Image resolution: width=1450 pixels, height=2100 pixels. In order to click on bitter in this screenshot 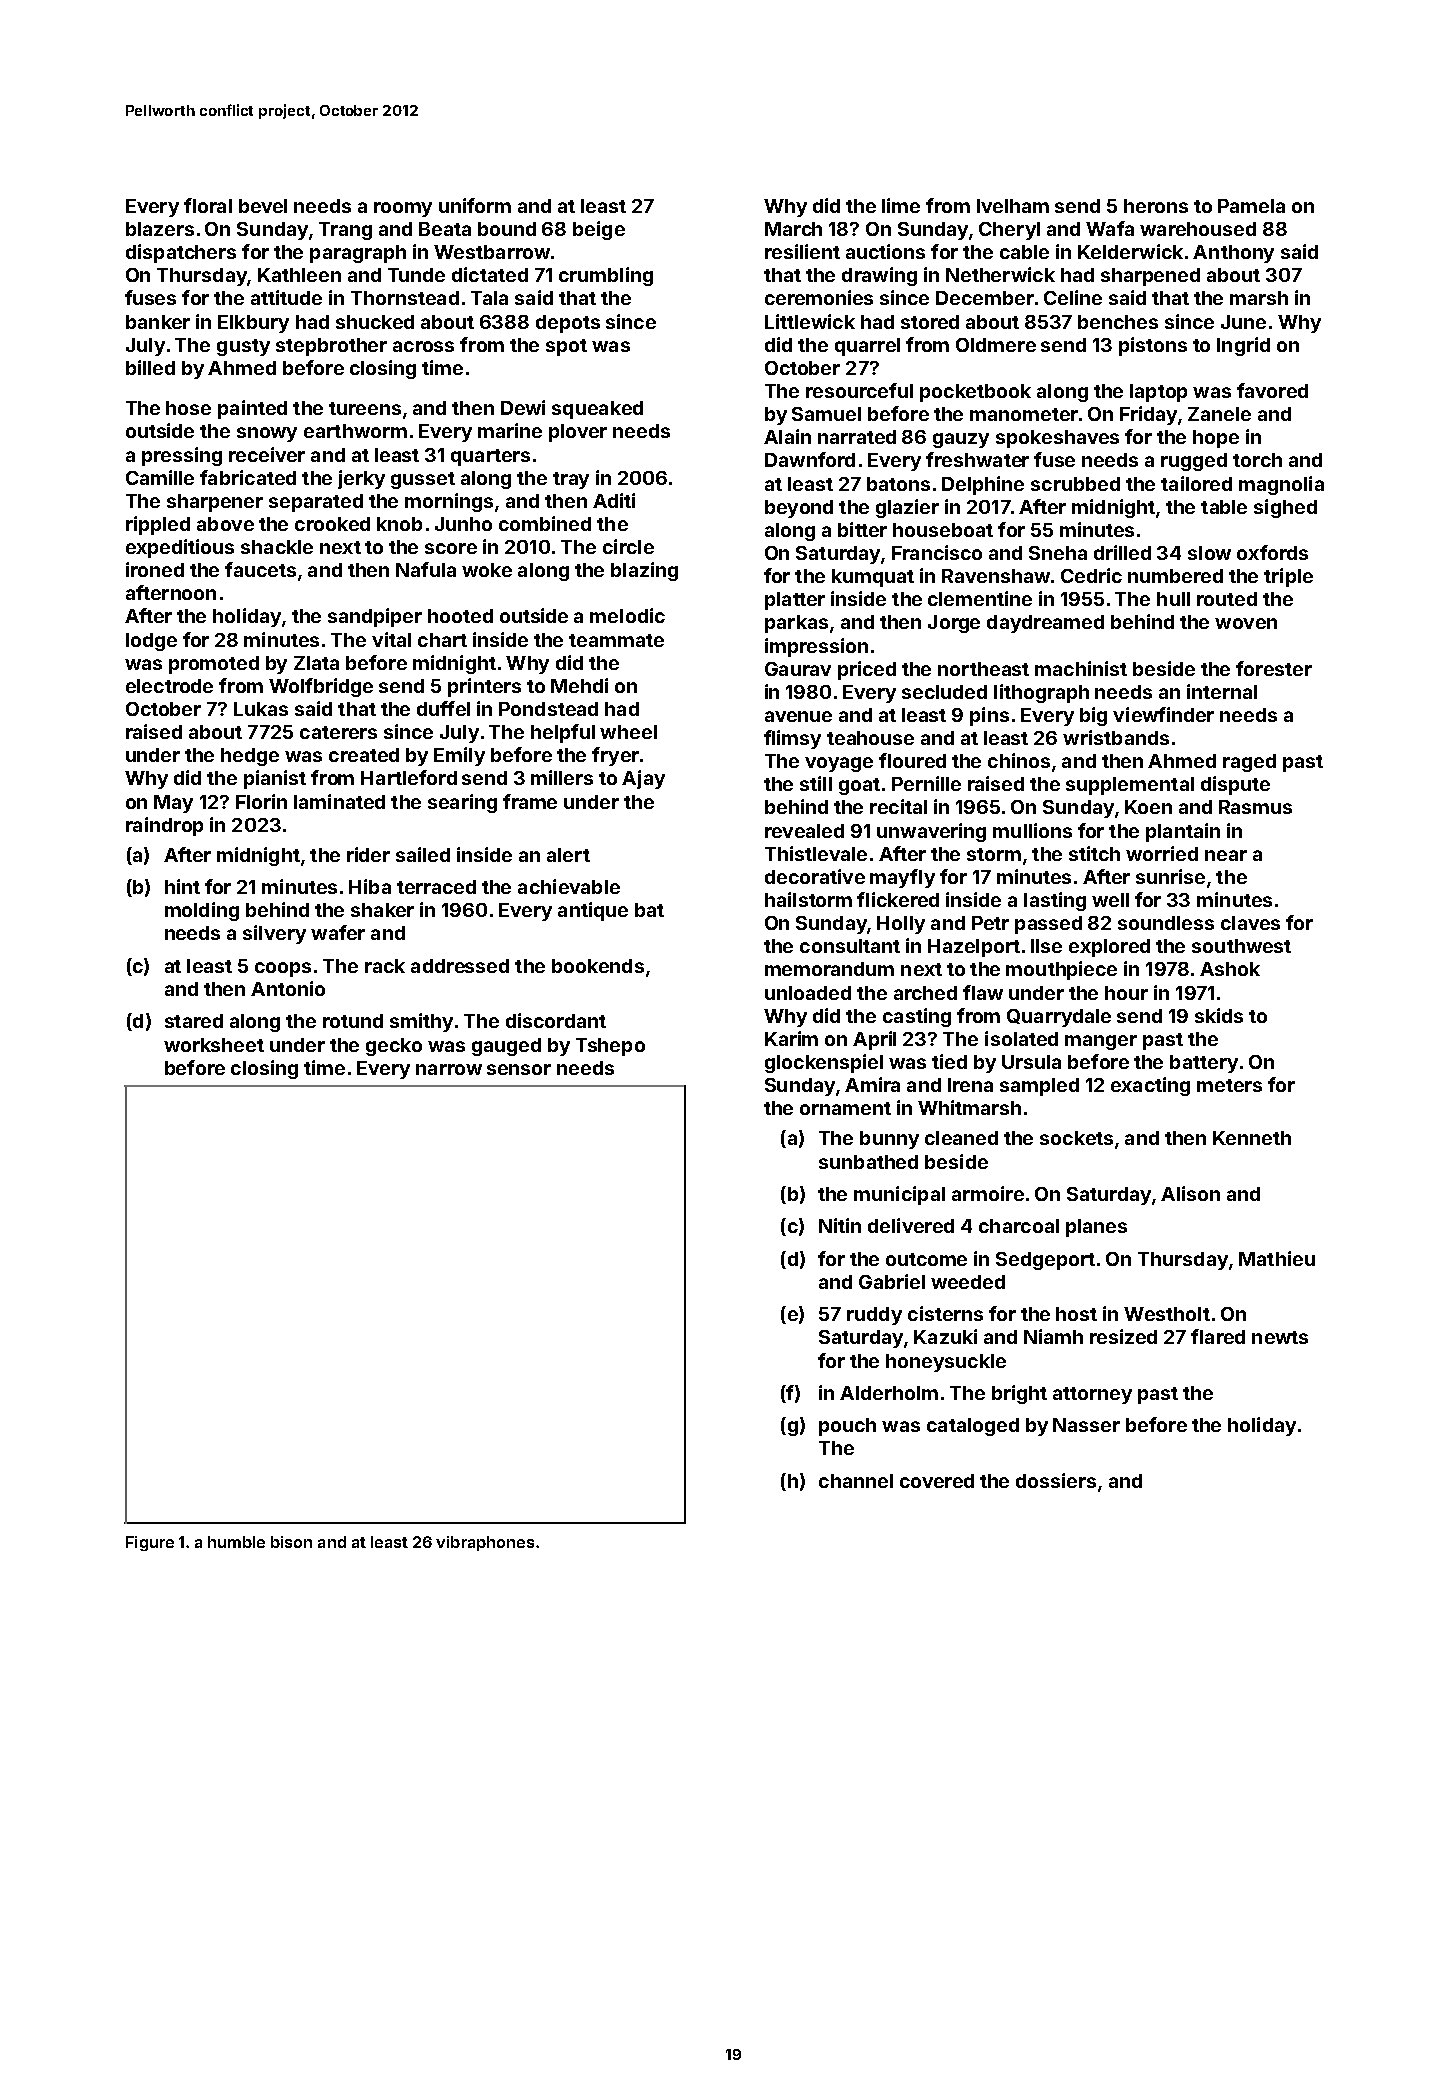, I will do `click(862, 529)`.
